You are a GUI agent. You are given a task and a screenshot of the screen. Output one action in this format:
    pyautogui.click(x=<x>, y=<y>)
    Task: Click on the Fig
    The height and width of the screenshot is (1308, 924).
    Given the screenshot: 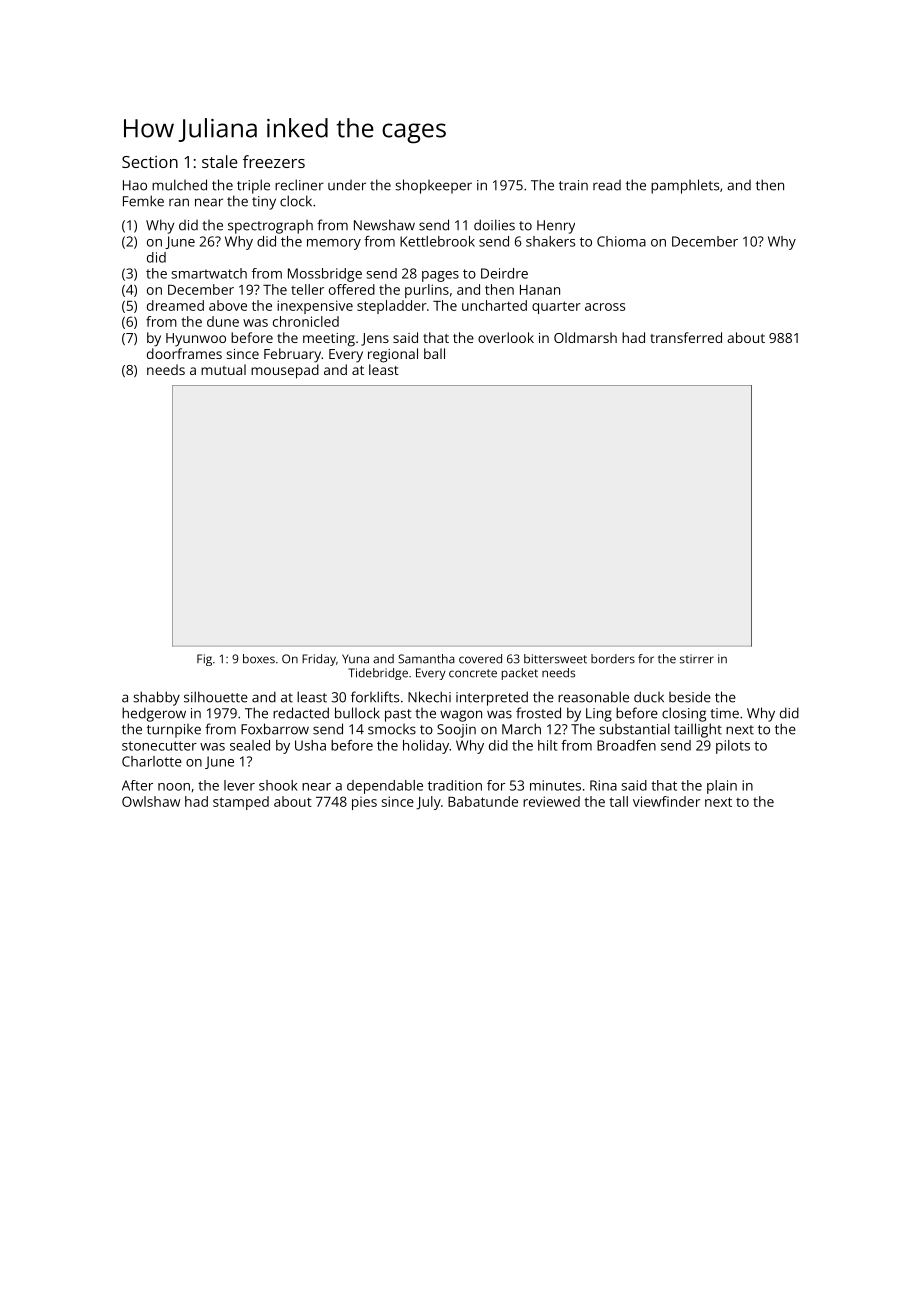 What is the action you would take?
    pyautogui.click(x=204, y=660)
